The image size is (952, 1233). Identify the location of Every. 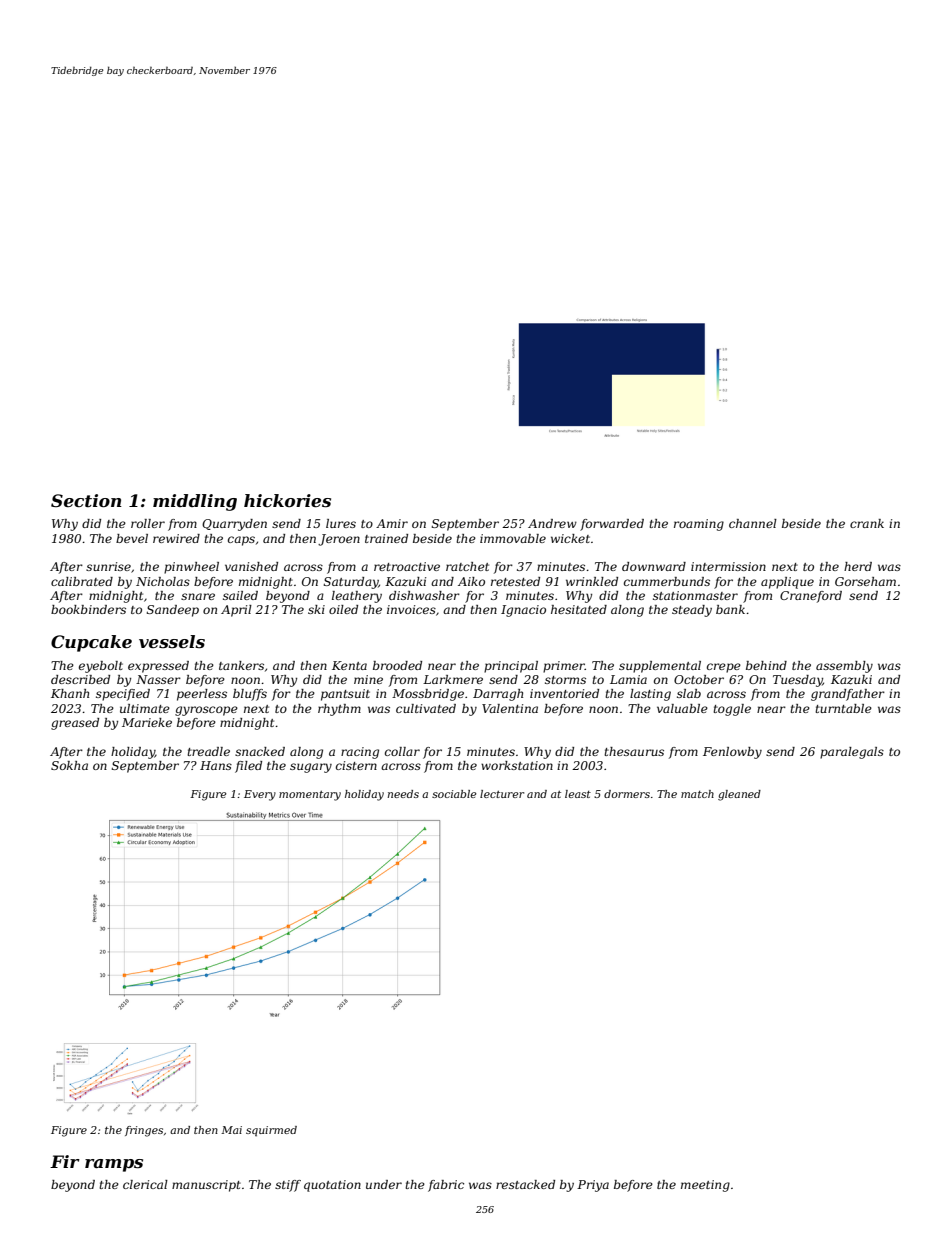
(260, 795).
